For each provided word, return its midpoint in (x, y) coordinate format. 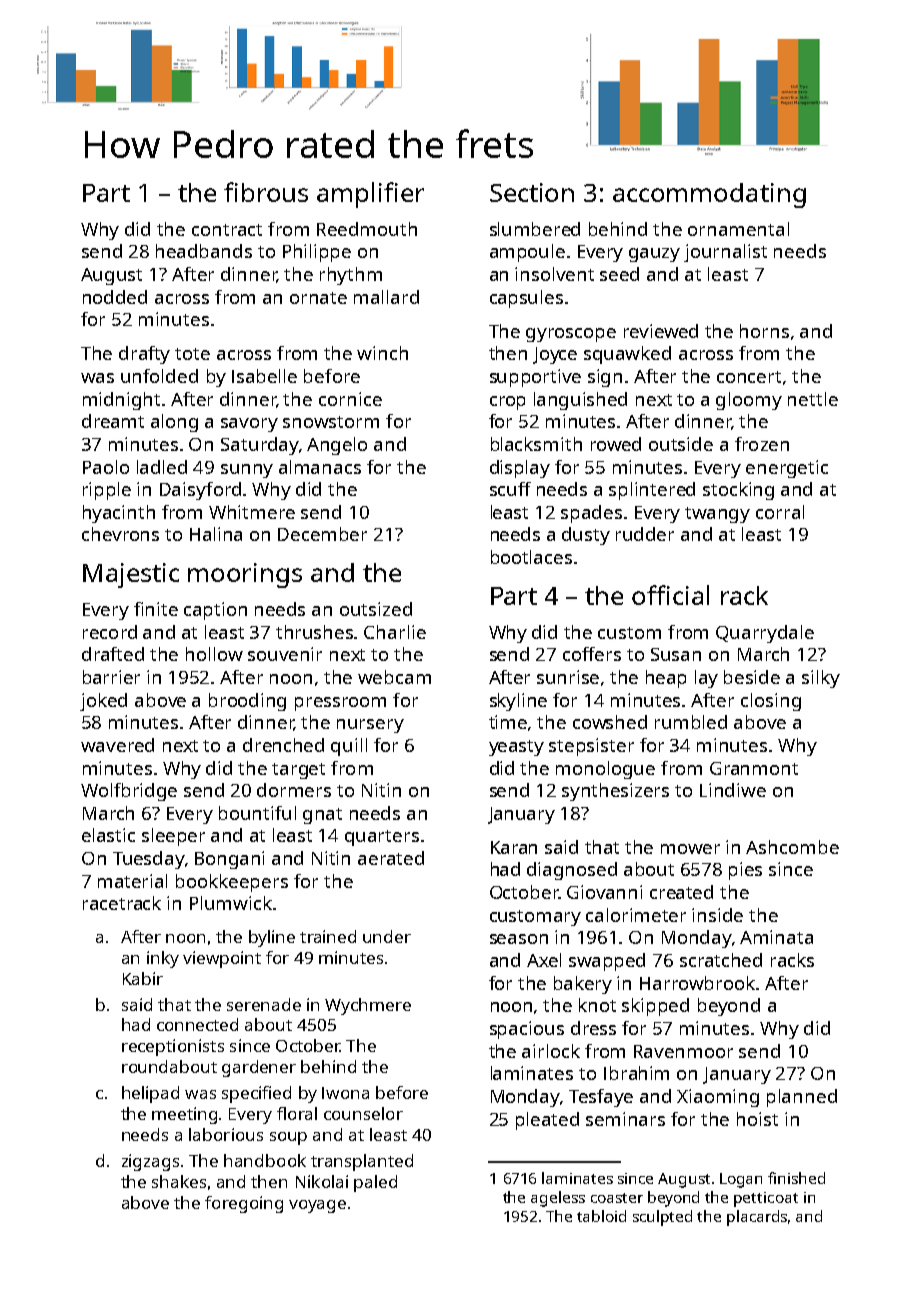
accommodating (709, 195)
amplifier (370, 195)
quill (349, 747)
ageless (558, 1199)
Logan (741, 1180)
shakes (179, 1181)
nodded (115, 297)
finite (156, 609)
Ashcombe (792, 847)
